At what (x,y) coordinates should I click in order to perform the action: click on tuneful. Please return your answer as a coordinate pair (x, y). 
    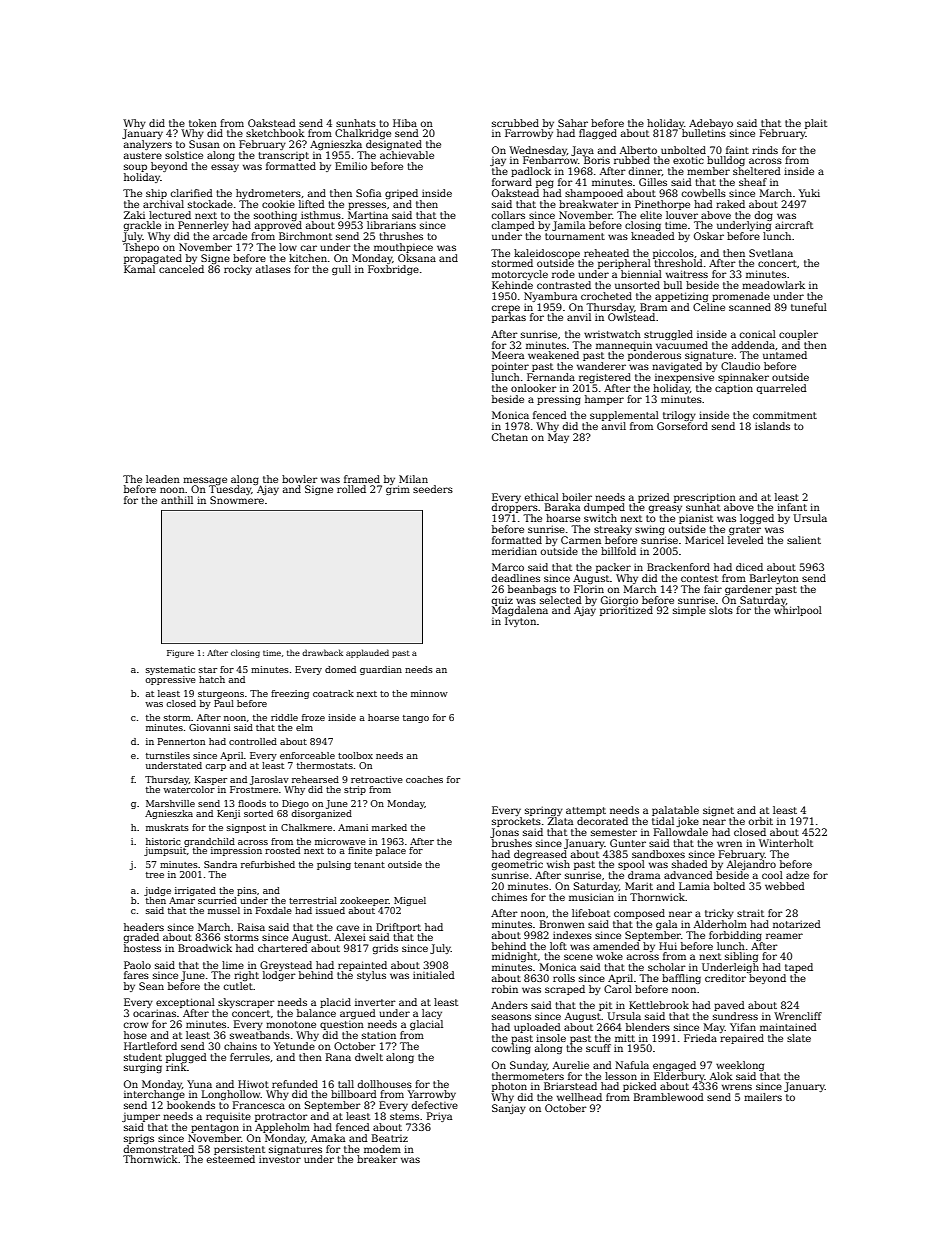
    Looking at the image, I should click on (809, 307).
